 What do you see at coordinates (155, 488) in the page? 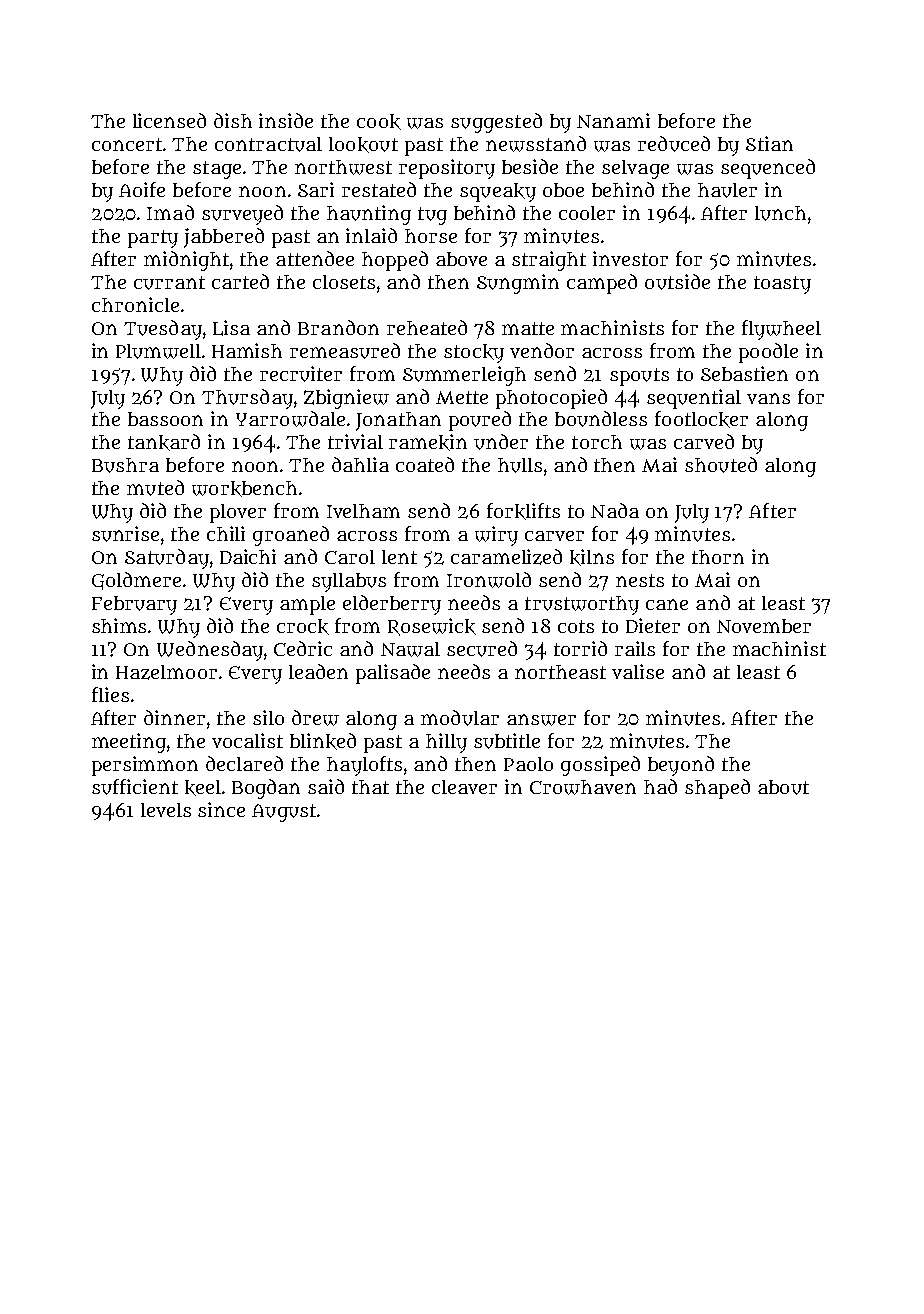
I see `muted` at bounding box center [155, 488].
